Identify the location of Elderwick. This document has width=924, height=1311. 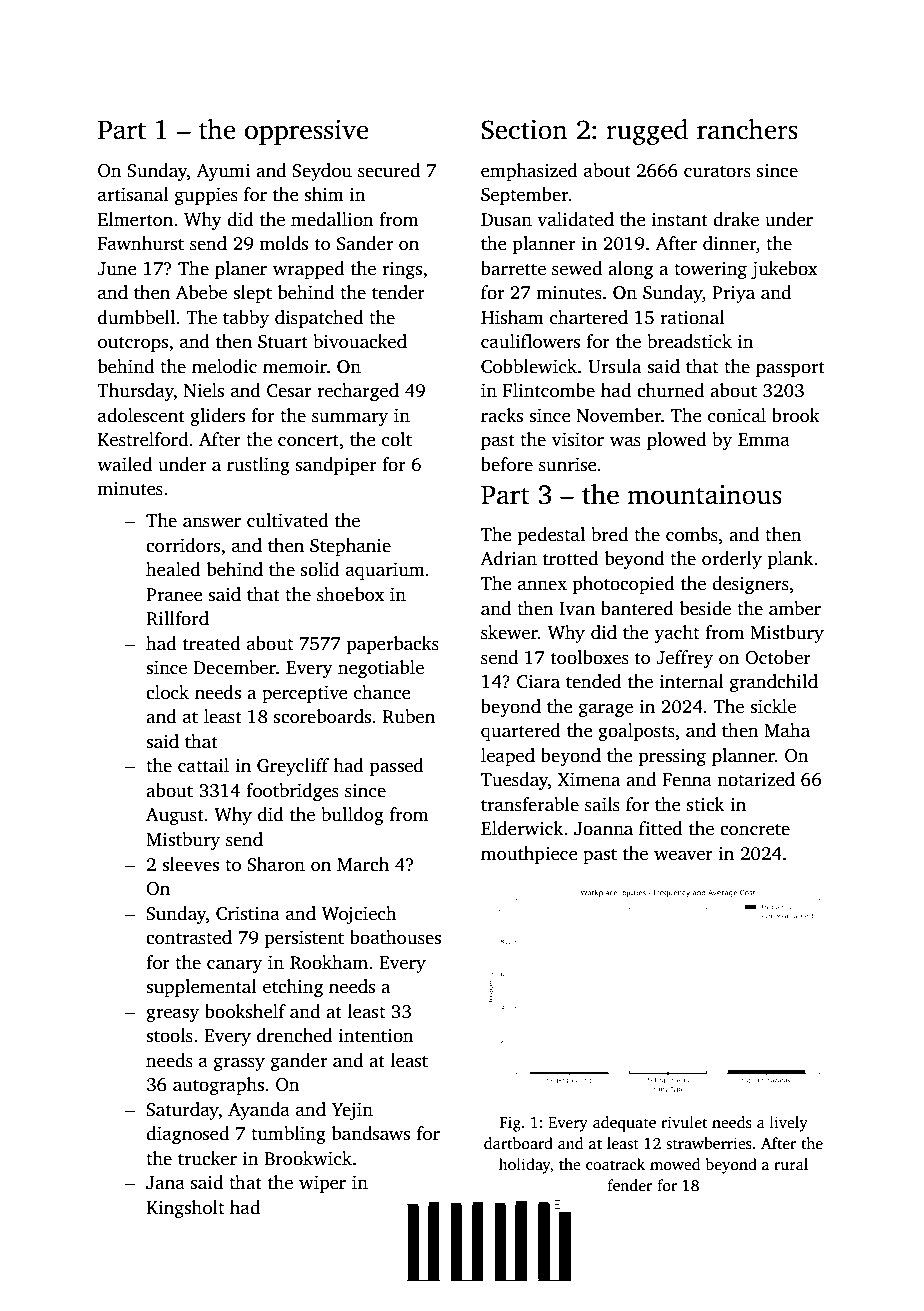
(522, 828).
